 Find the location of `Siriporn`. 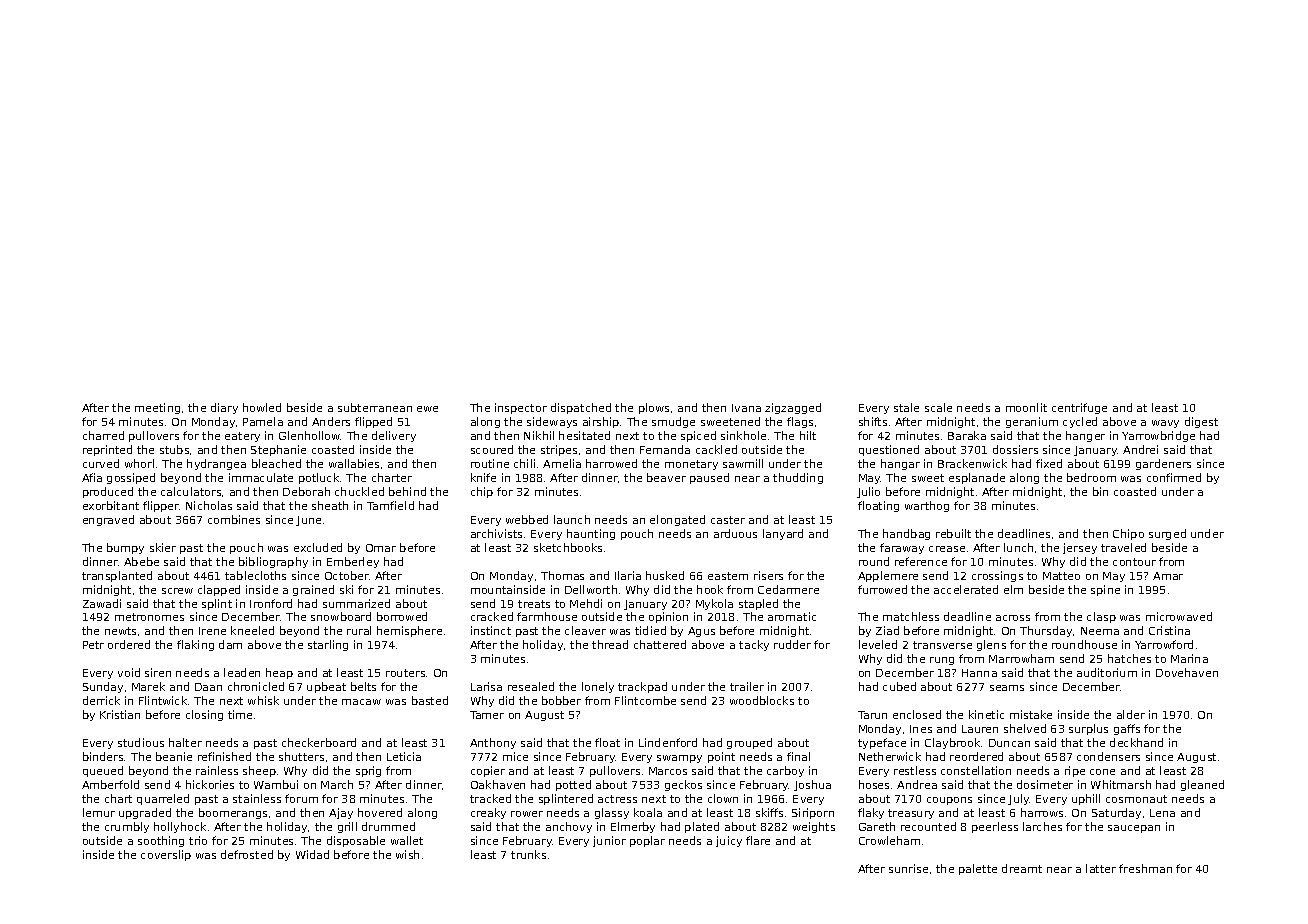

Siriporn is located at coordinates (813, 813).
